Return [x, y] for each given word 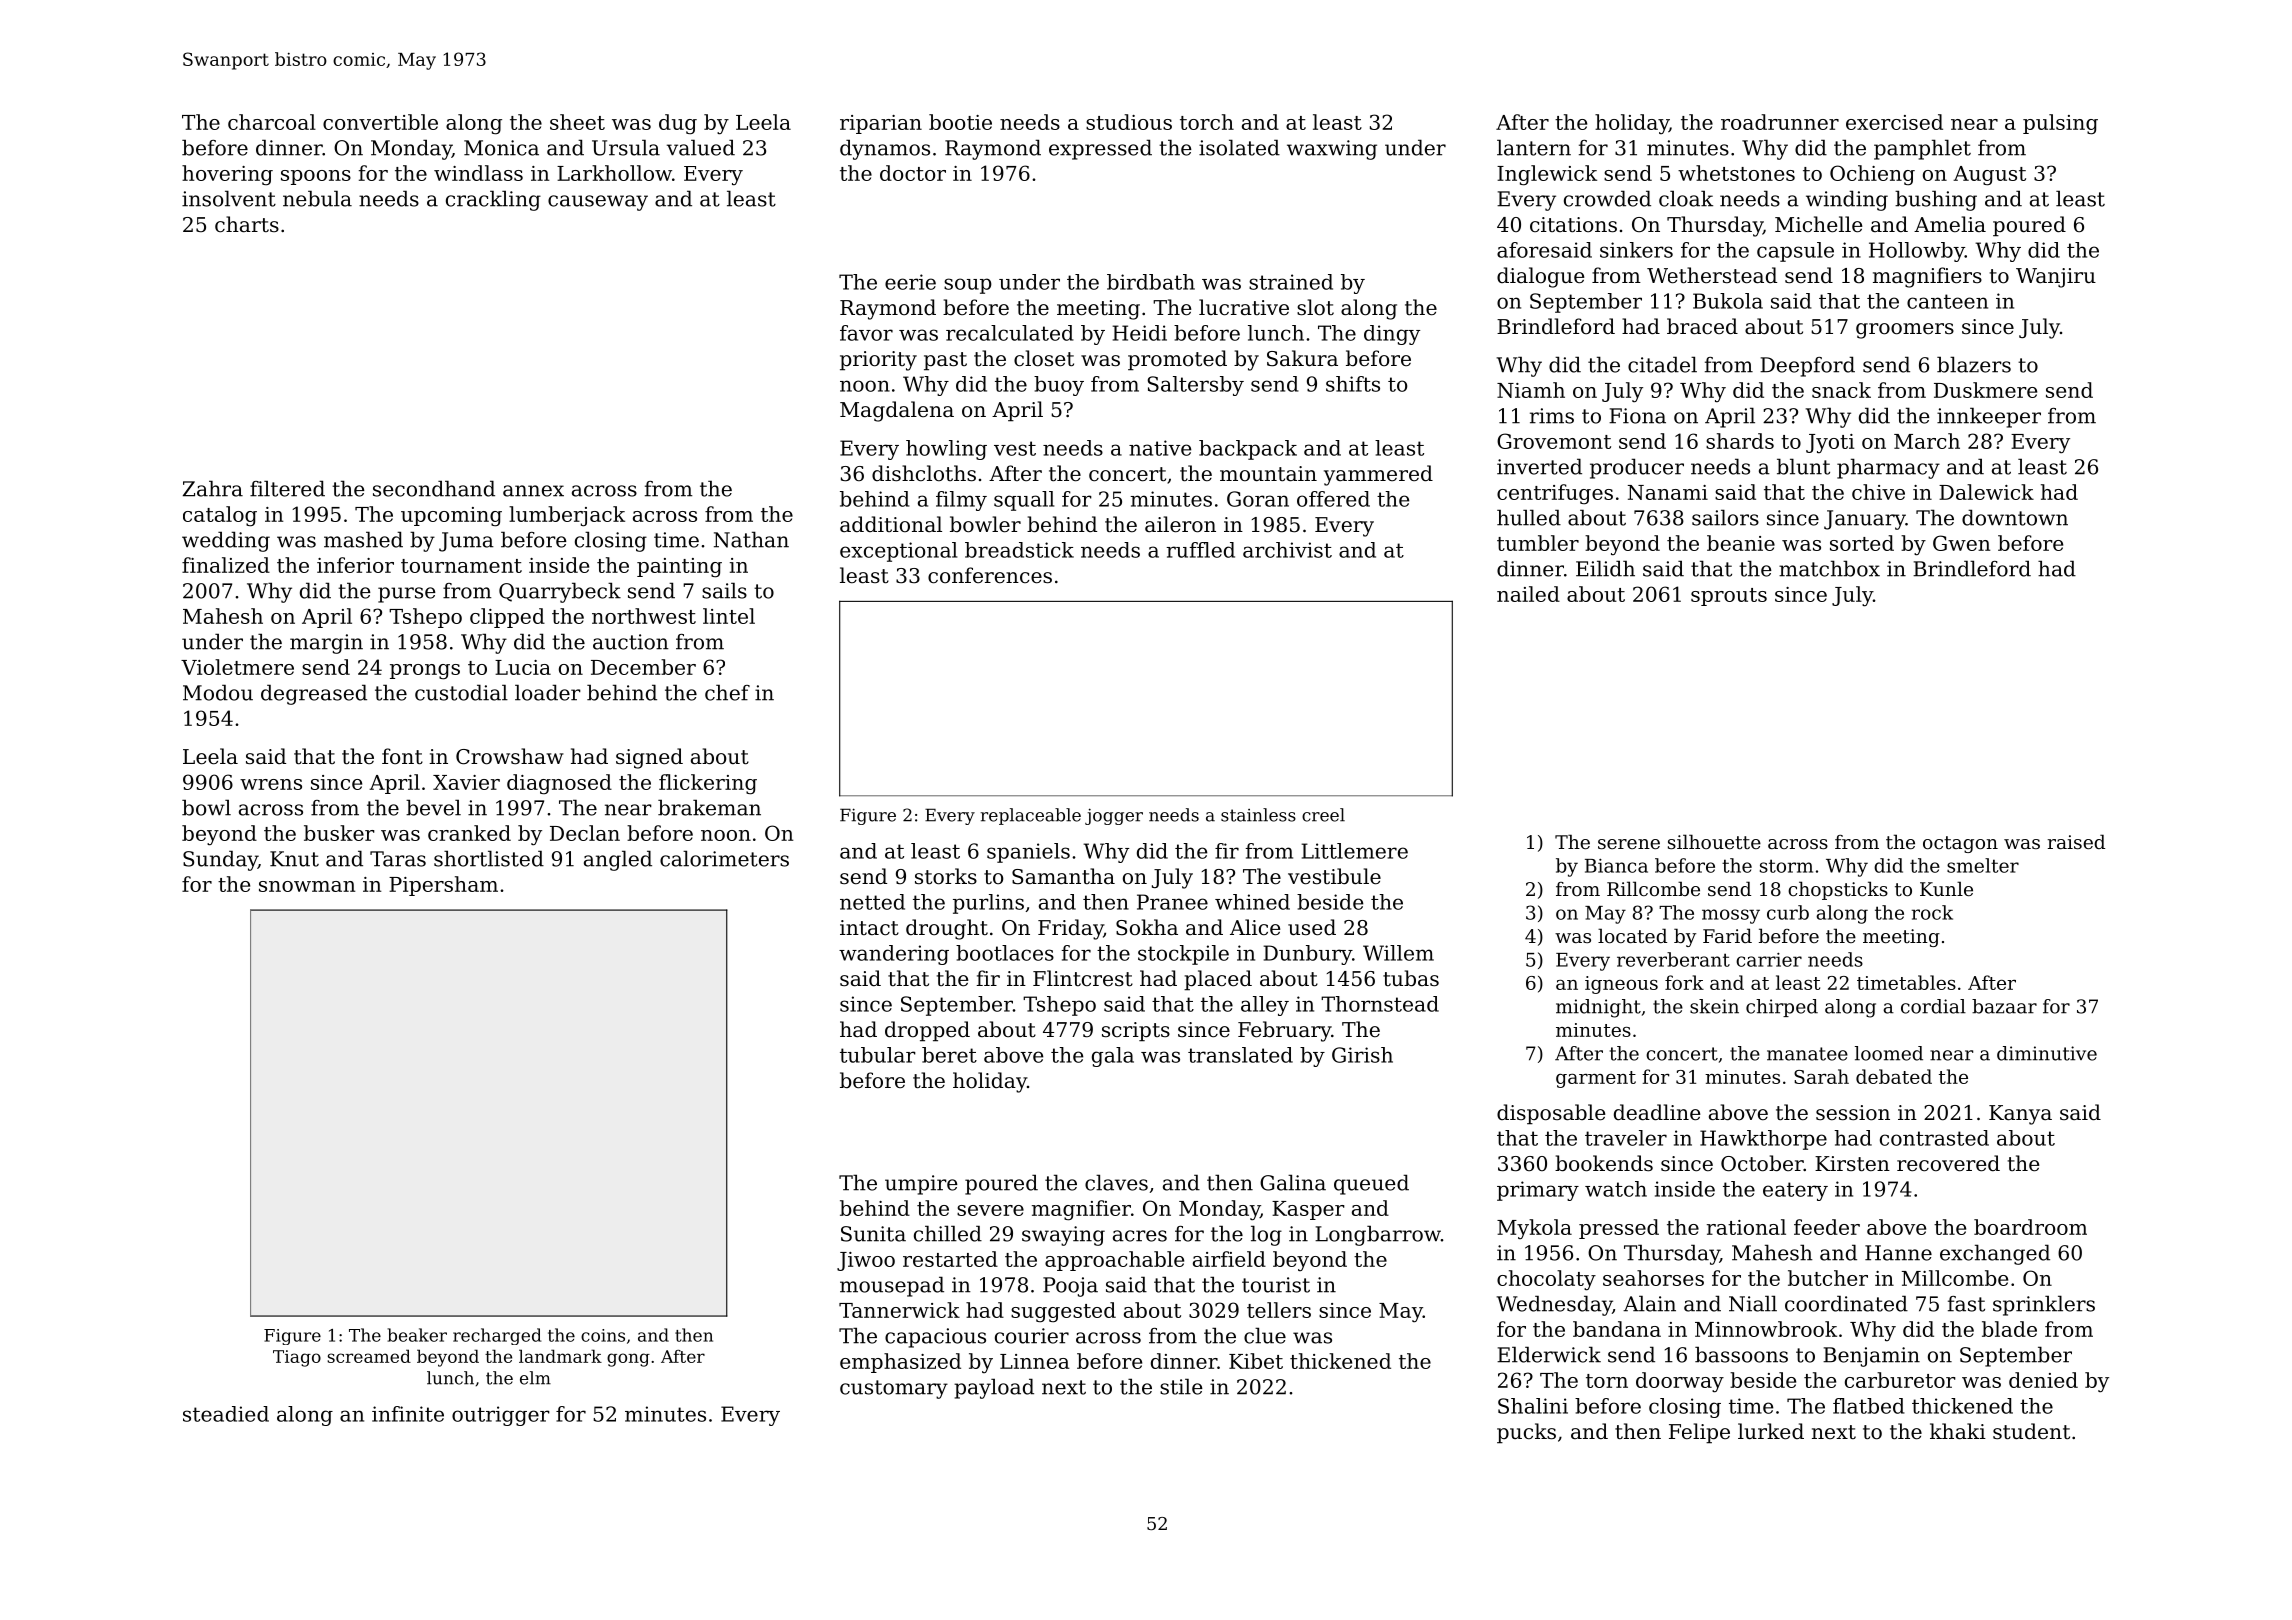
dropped [927, 1031]
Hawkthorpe [1763, 1140]
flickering [708, 784]
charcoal [272, 122]
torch [1207, 122]
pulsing [2060, 124]
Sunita [873, 1234]
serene [1629, 844]
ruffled [1200, 550]
